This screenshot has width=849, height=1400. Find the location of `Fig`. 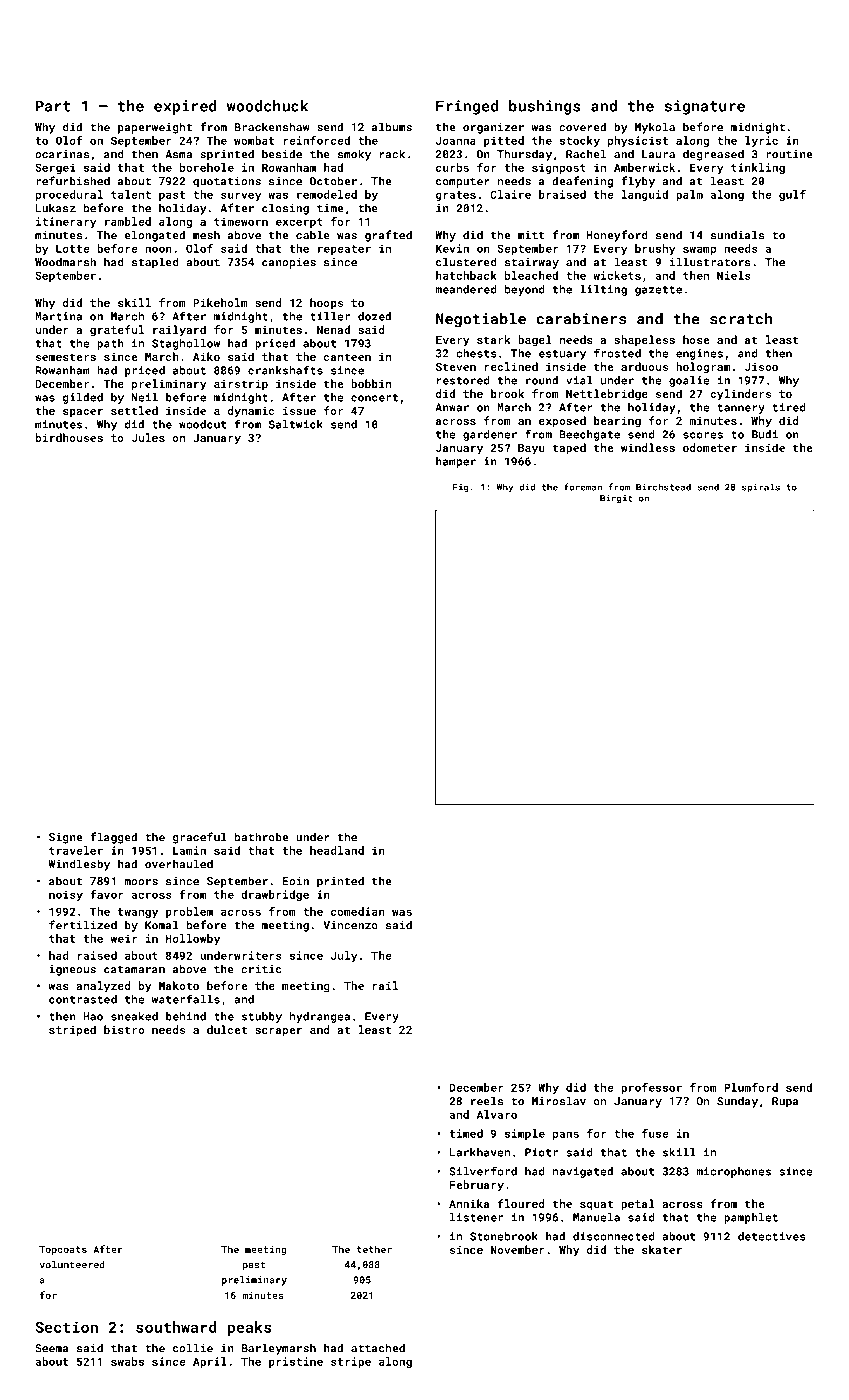

Fig is located at coordinates (461, 488).
